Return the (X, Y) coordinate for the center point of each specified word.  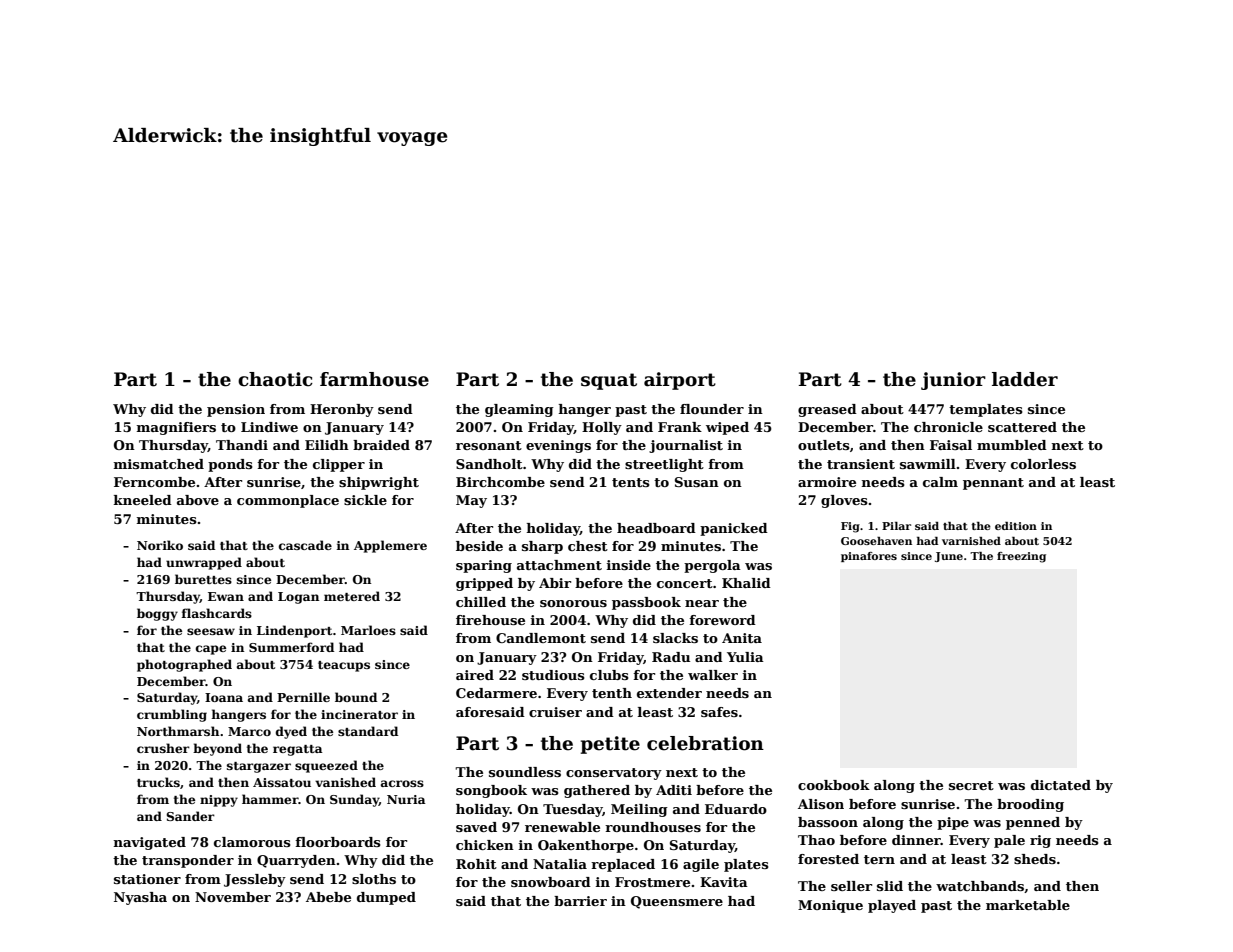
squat (609, 381)
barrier (580, 901)
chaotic (275, 379)
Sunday (354, 800)
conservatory (614, 774)
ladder (1025, 379)
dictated (1061, 785)
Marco (249, 731)
